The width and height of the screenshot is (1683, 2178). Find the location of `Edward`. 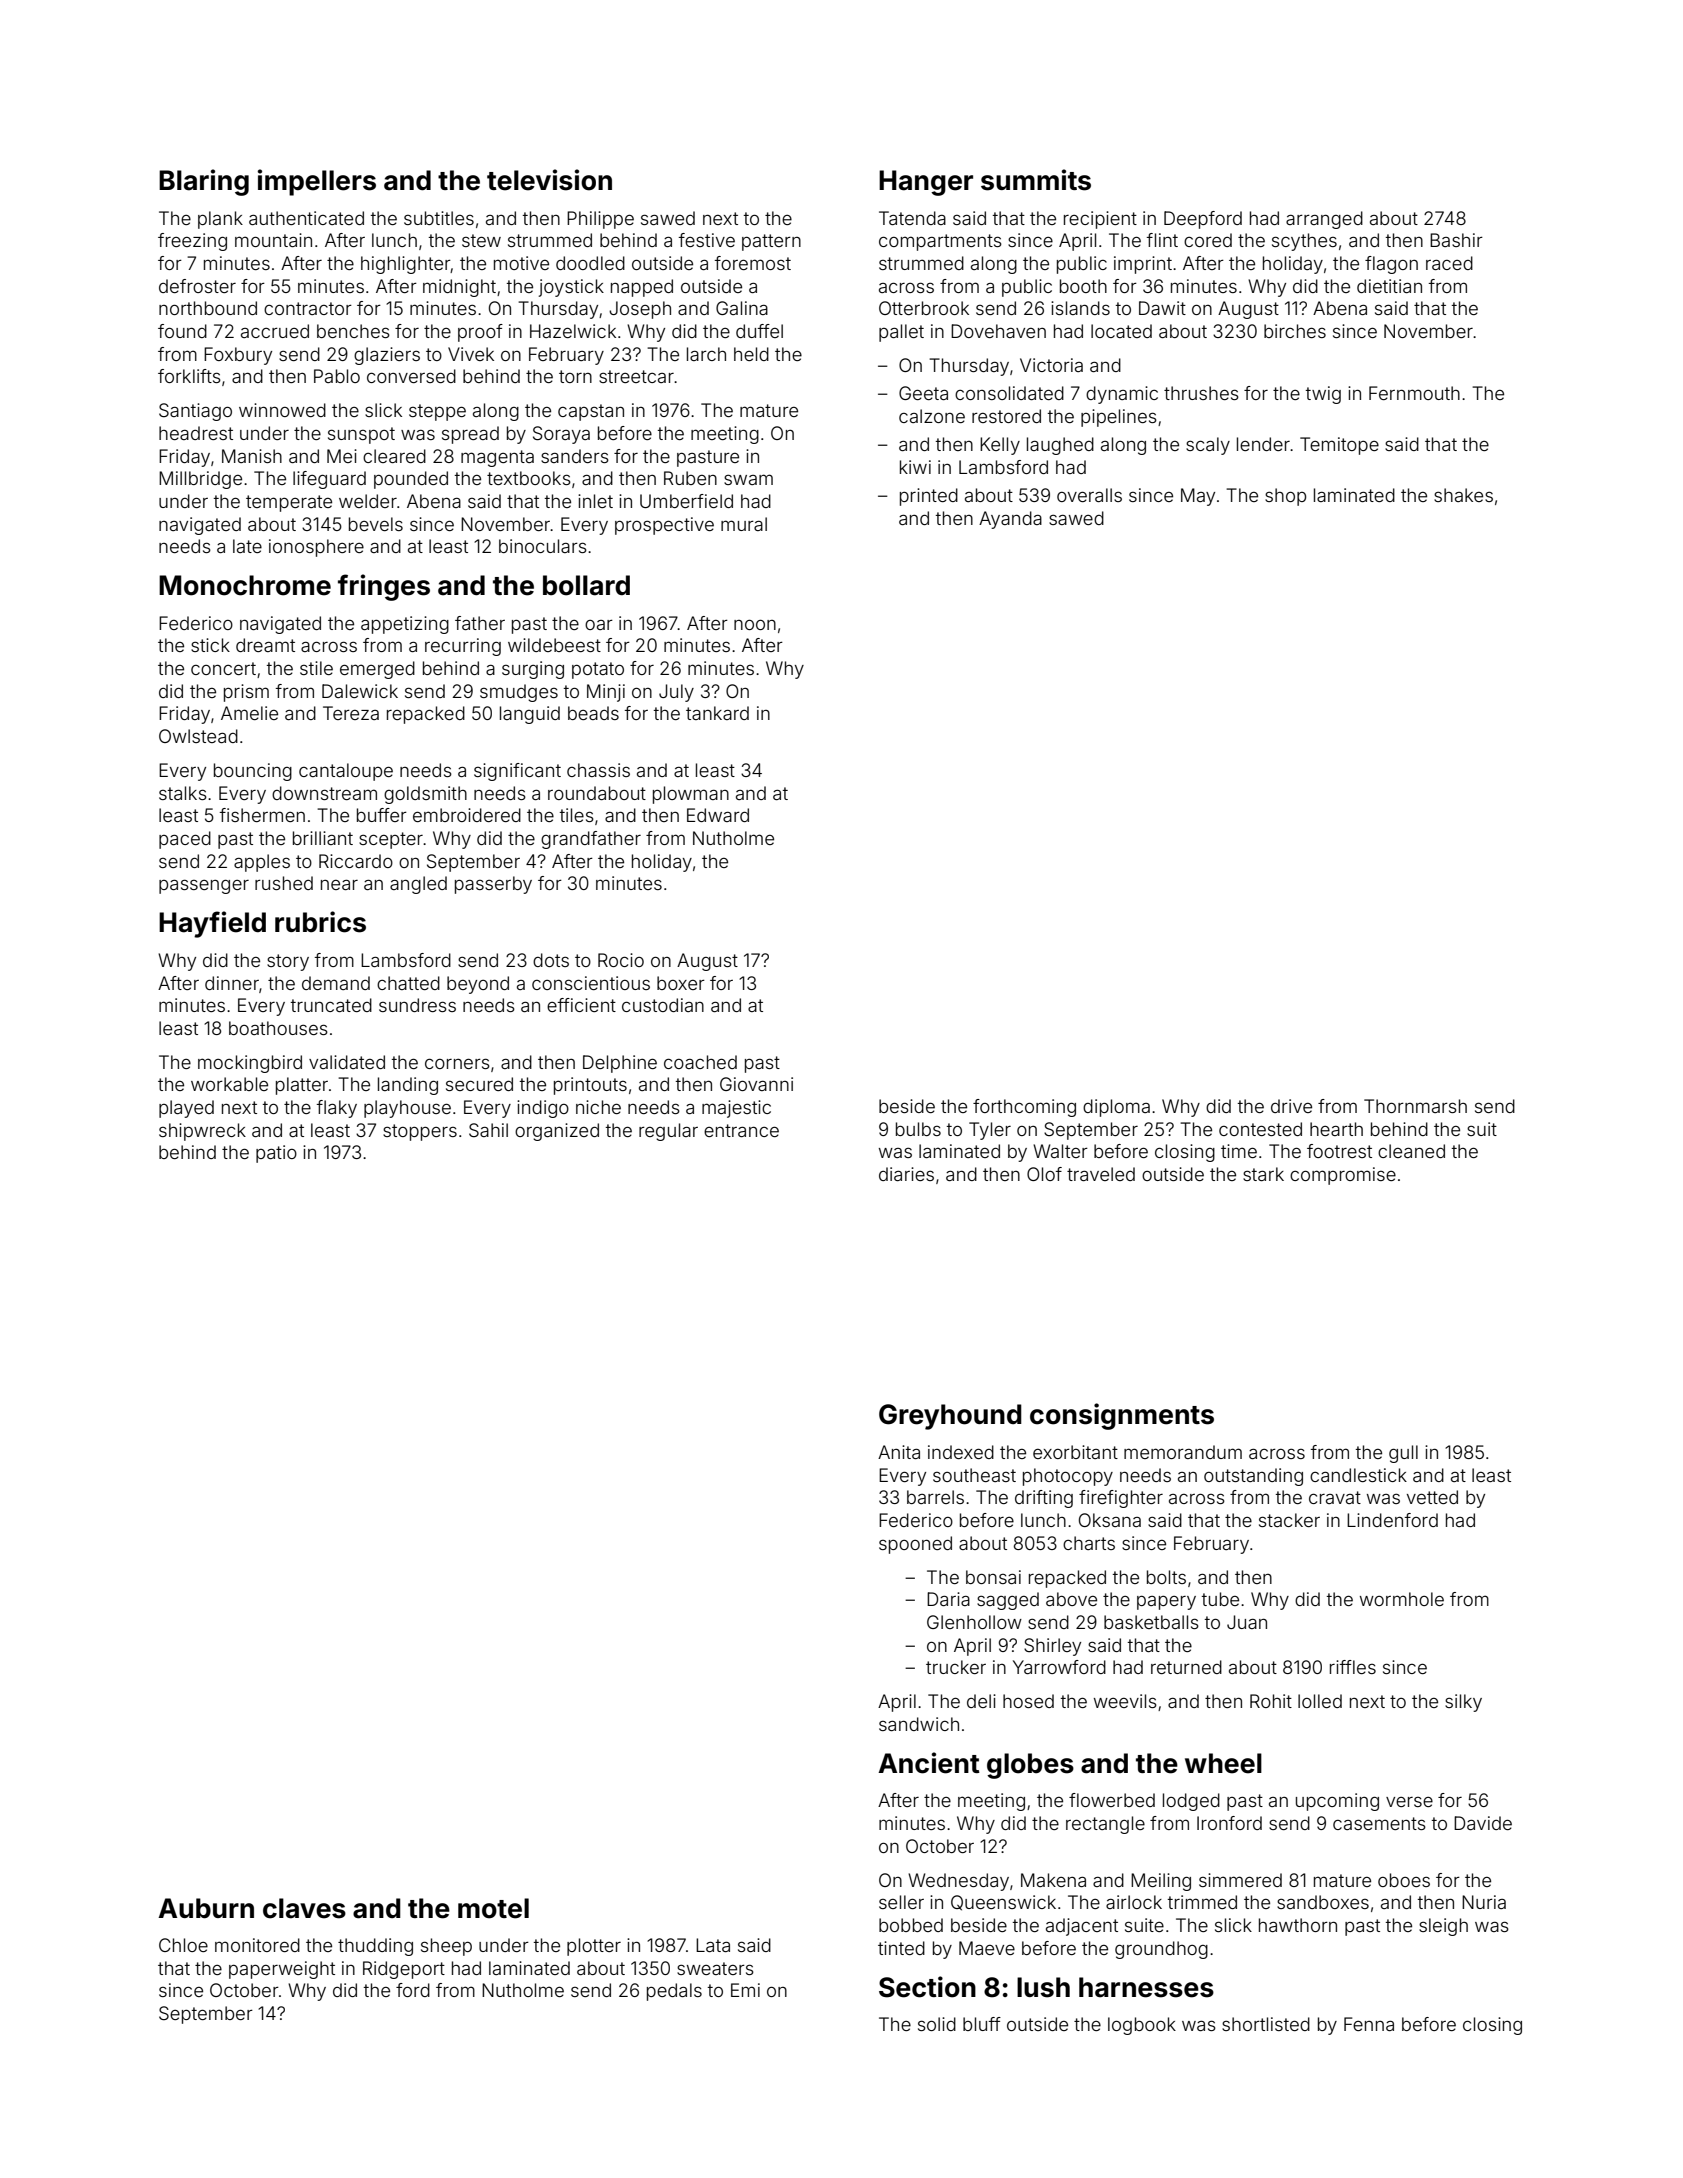

Edward is located at coordinates (718, 815).
